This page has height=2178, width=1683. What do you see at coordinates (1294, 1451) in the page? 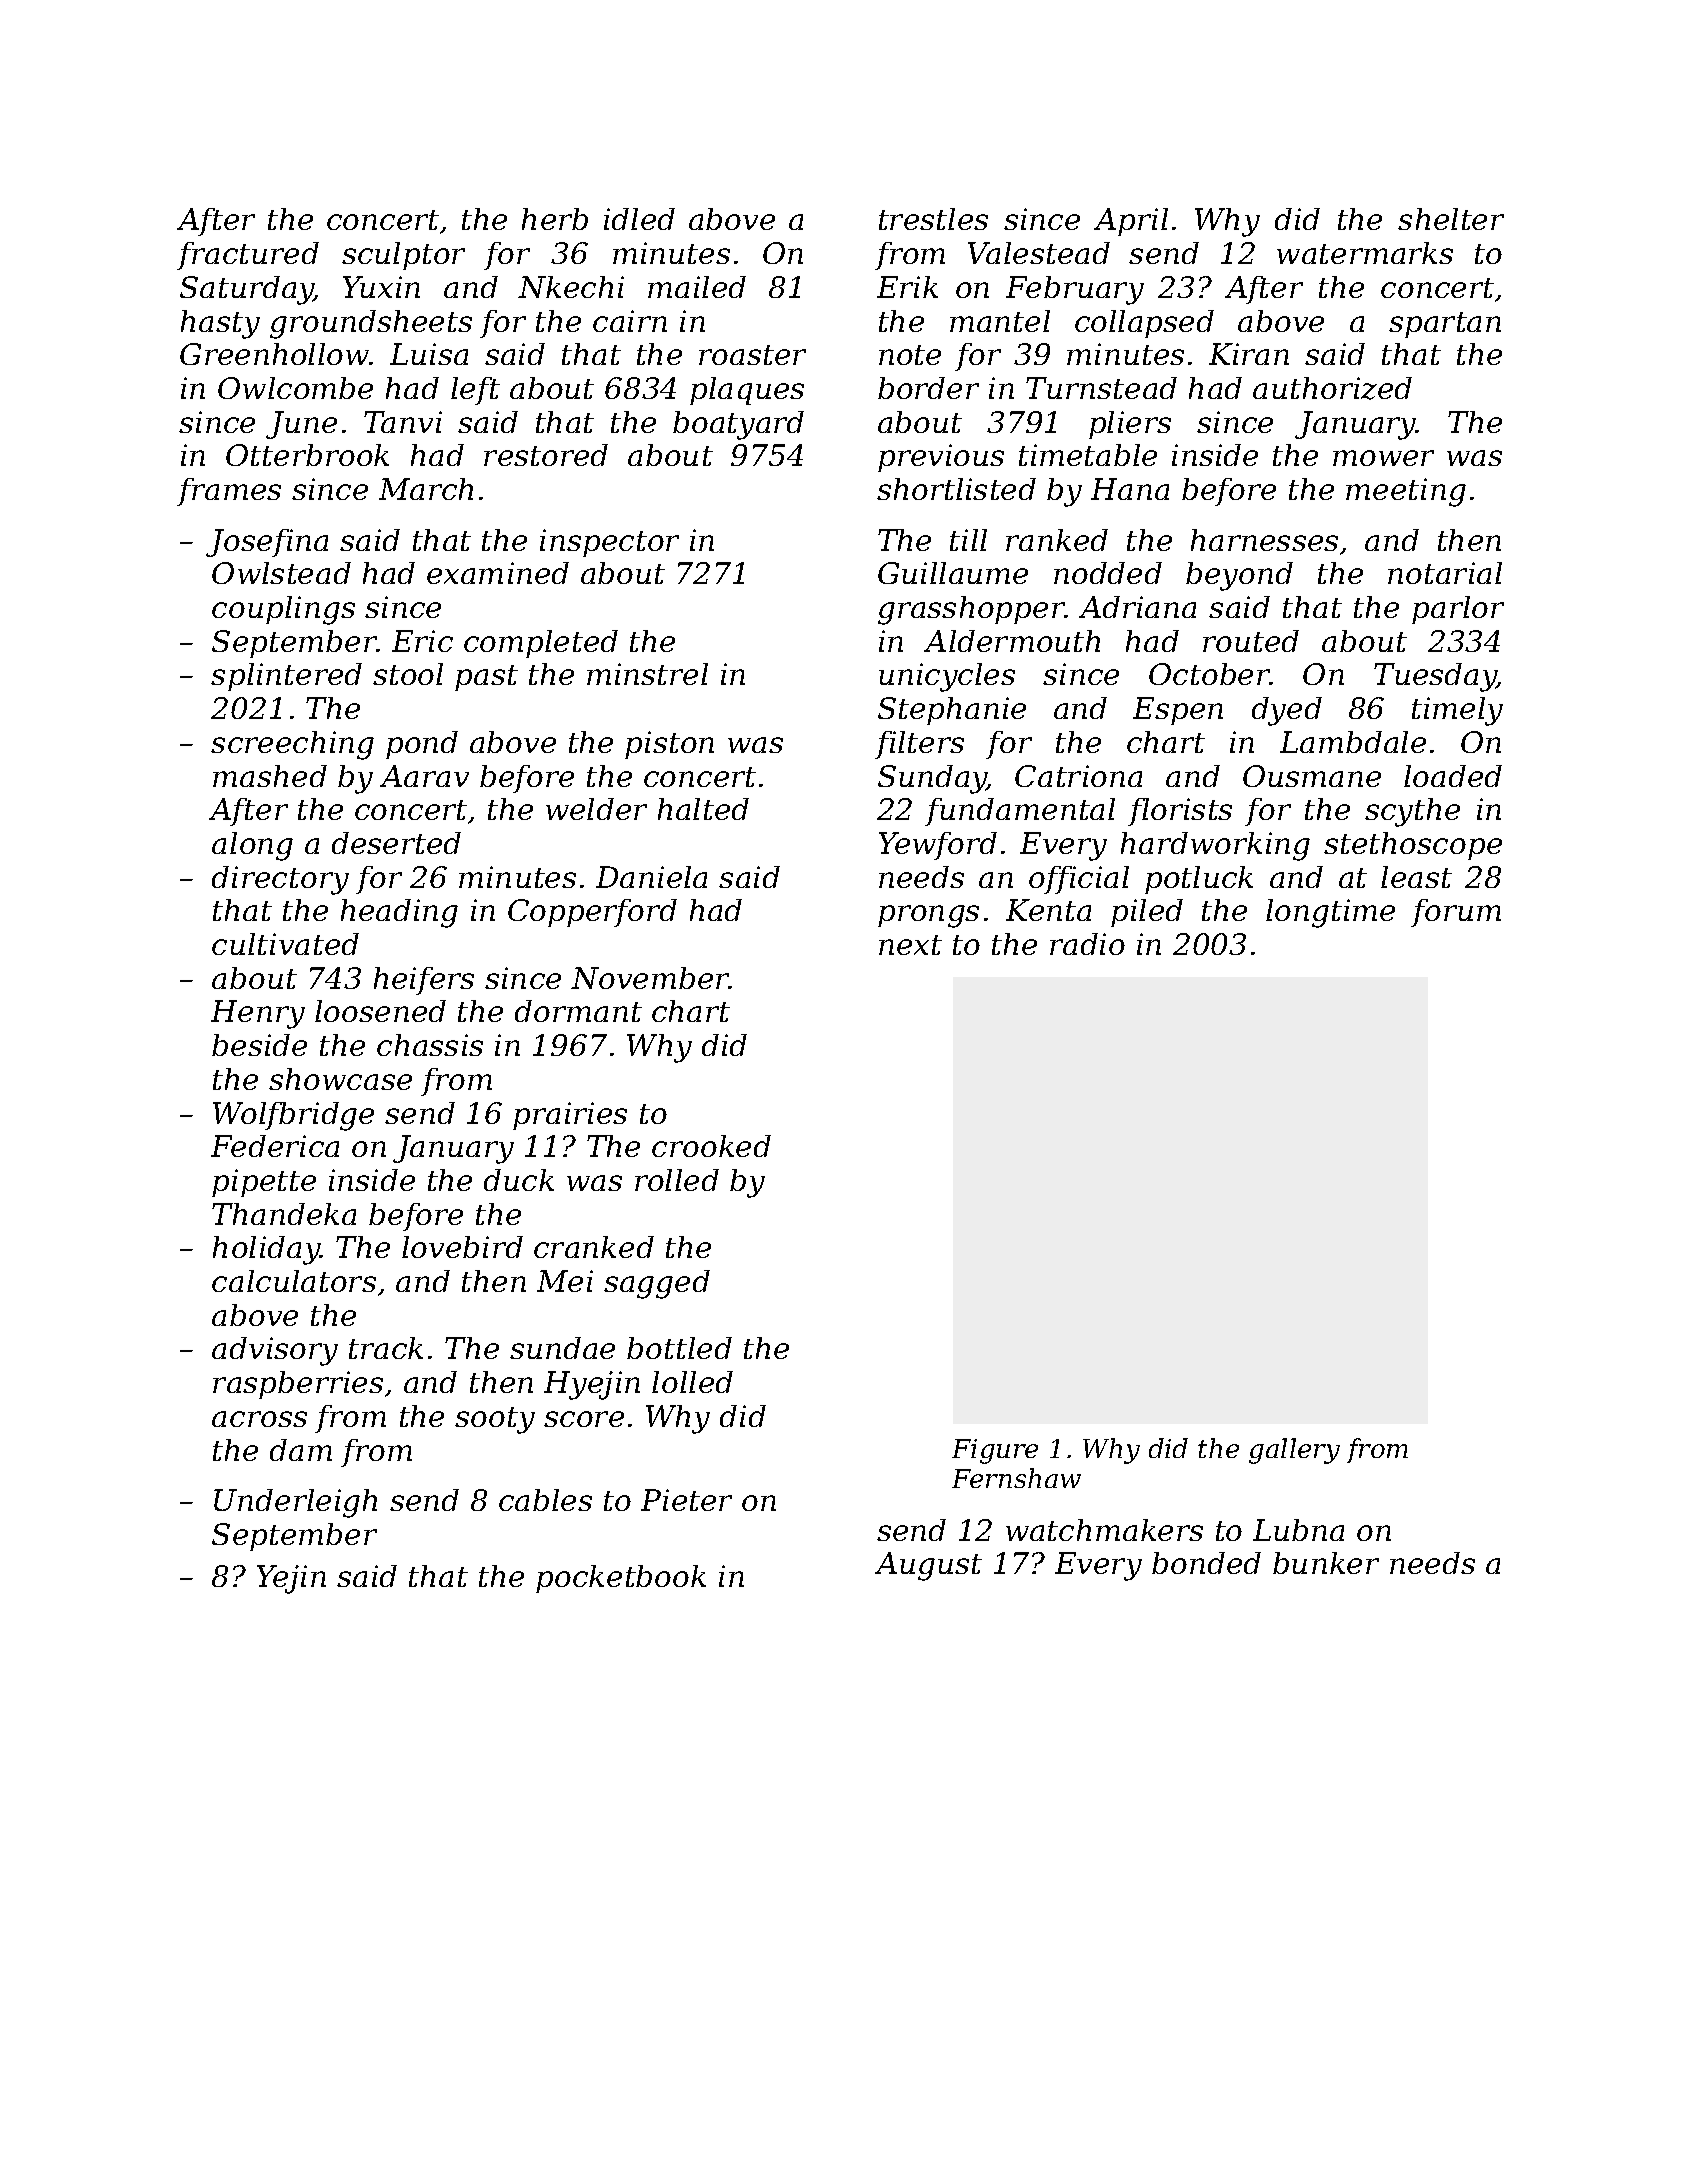
I see `gallery` at bounding box center [1294, 1451].
